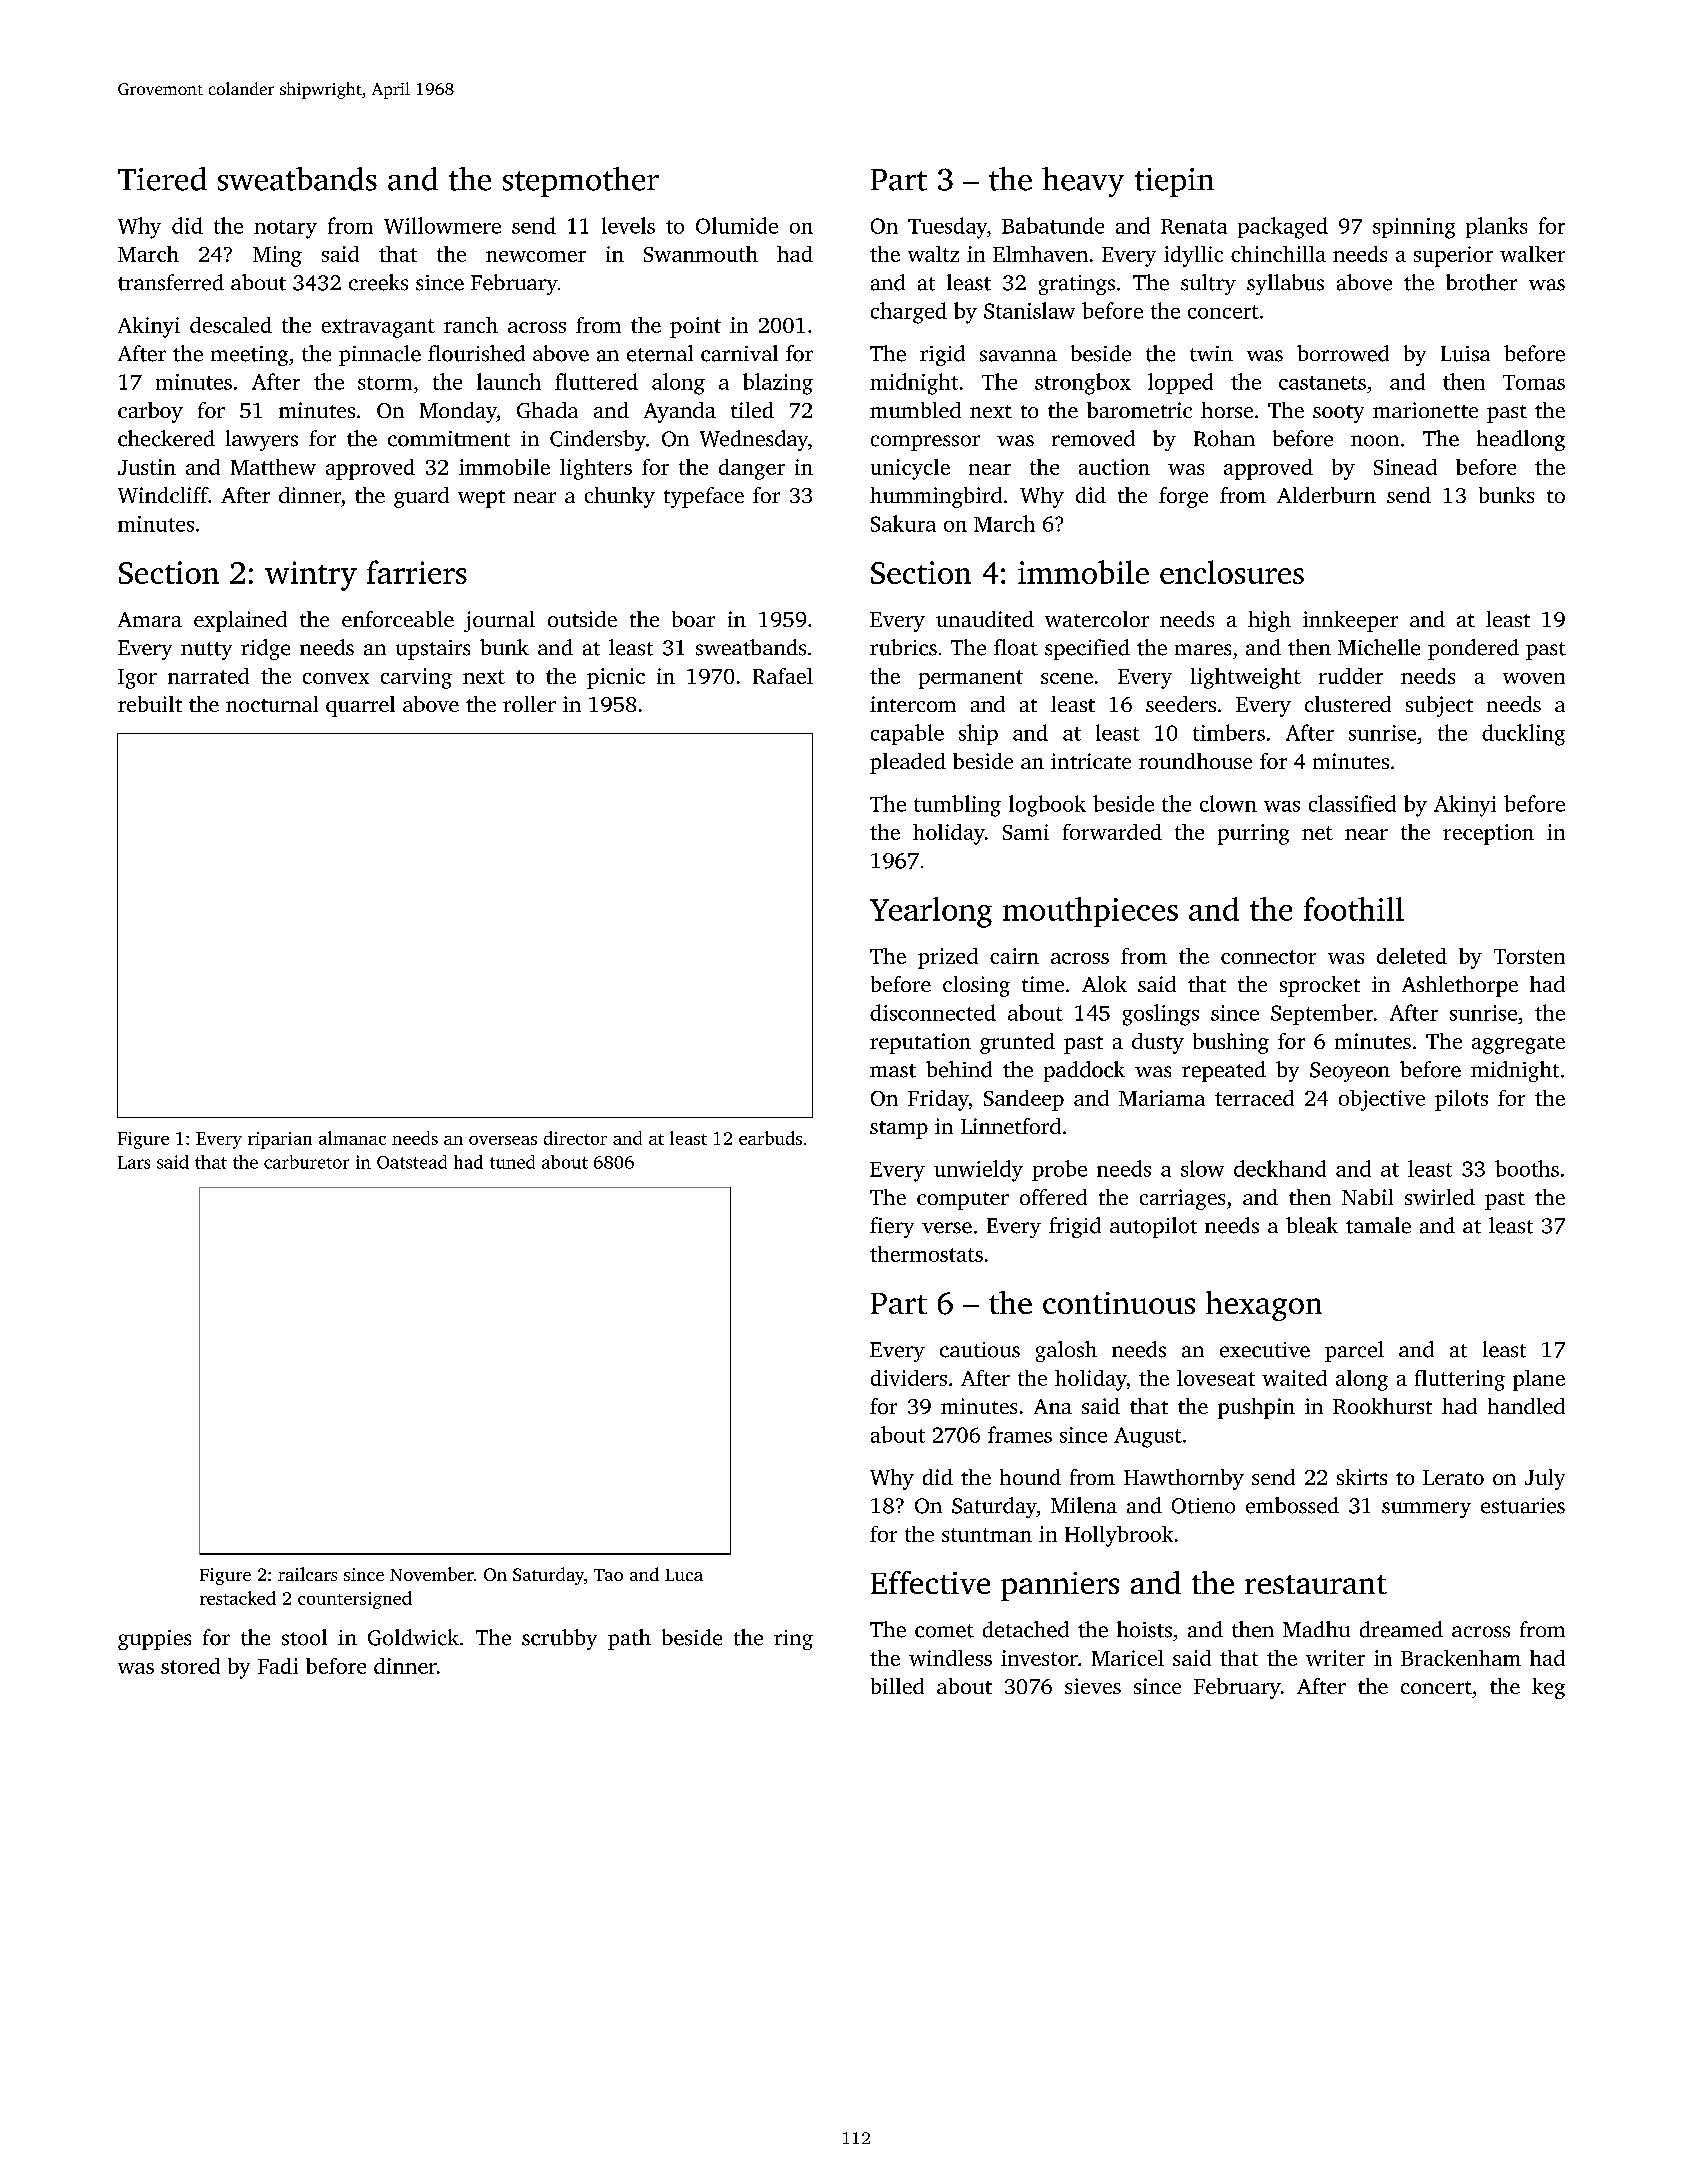  Describe the element at coordinates (1548, 1688) in the document. I see `keg` at that location.
